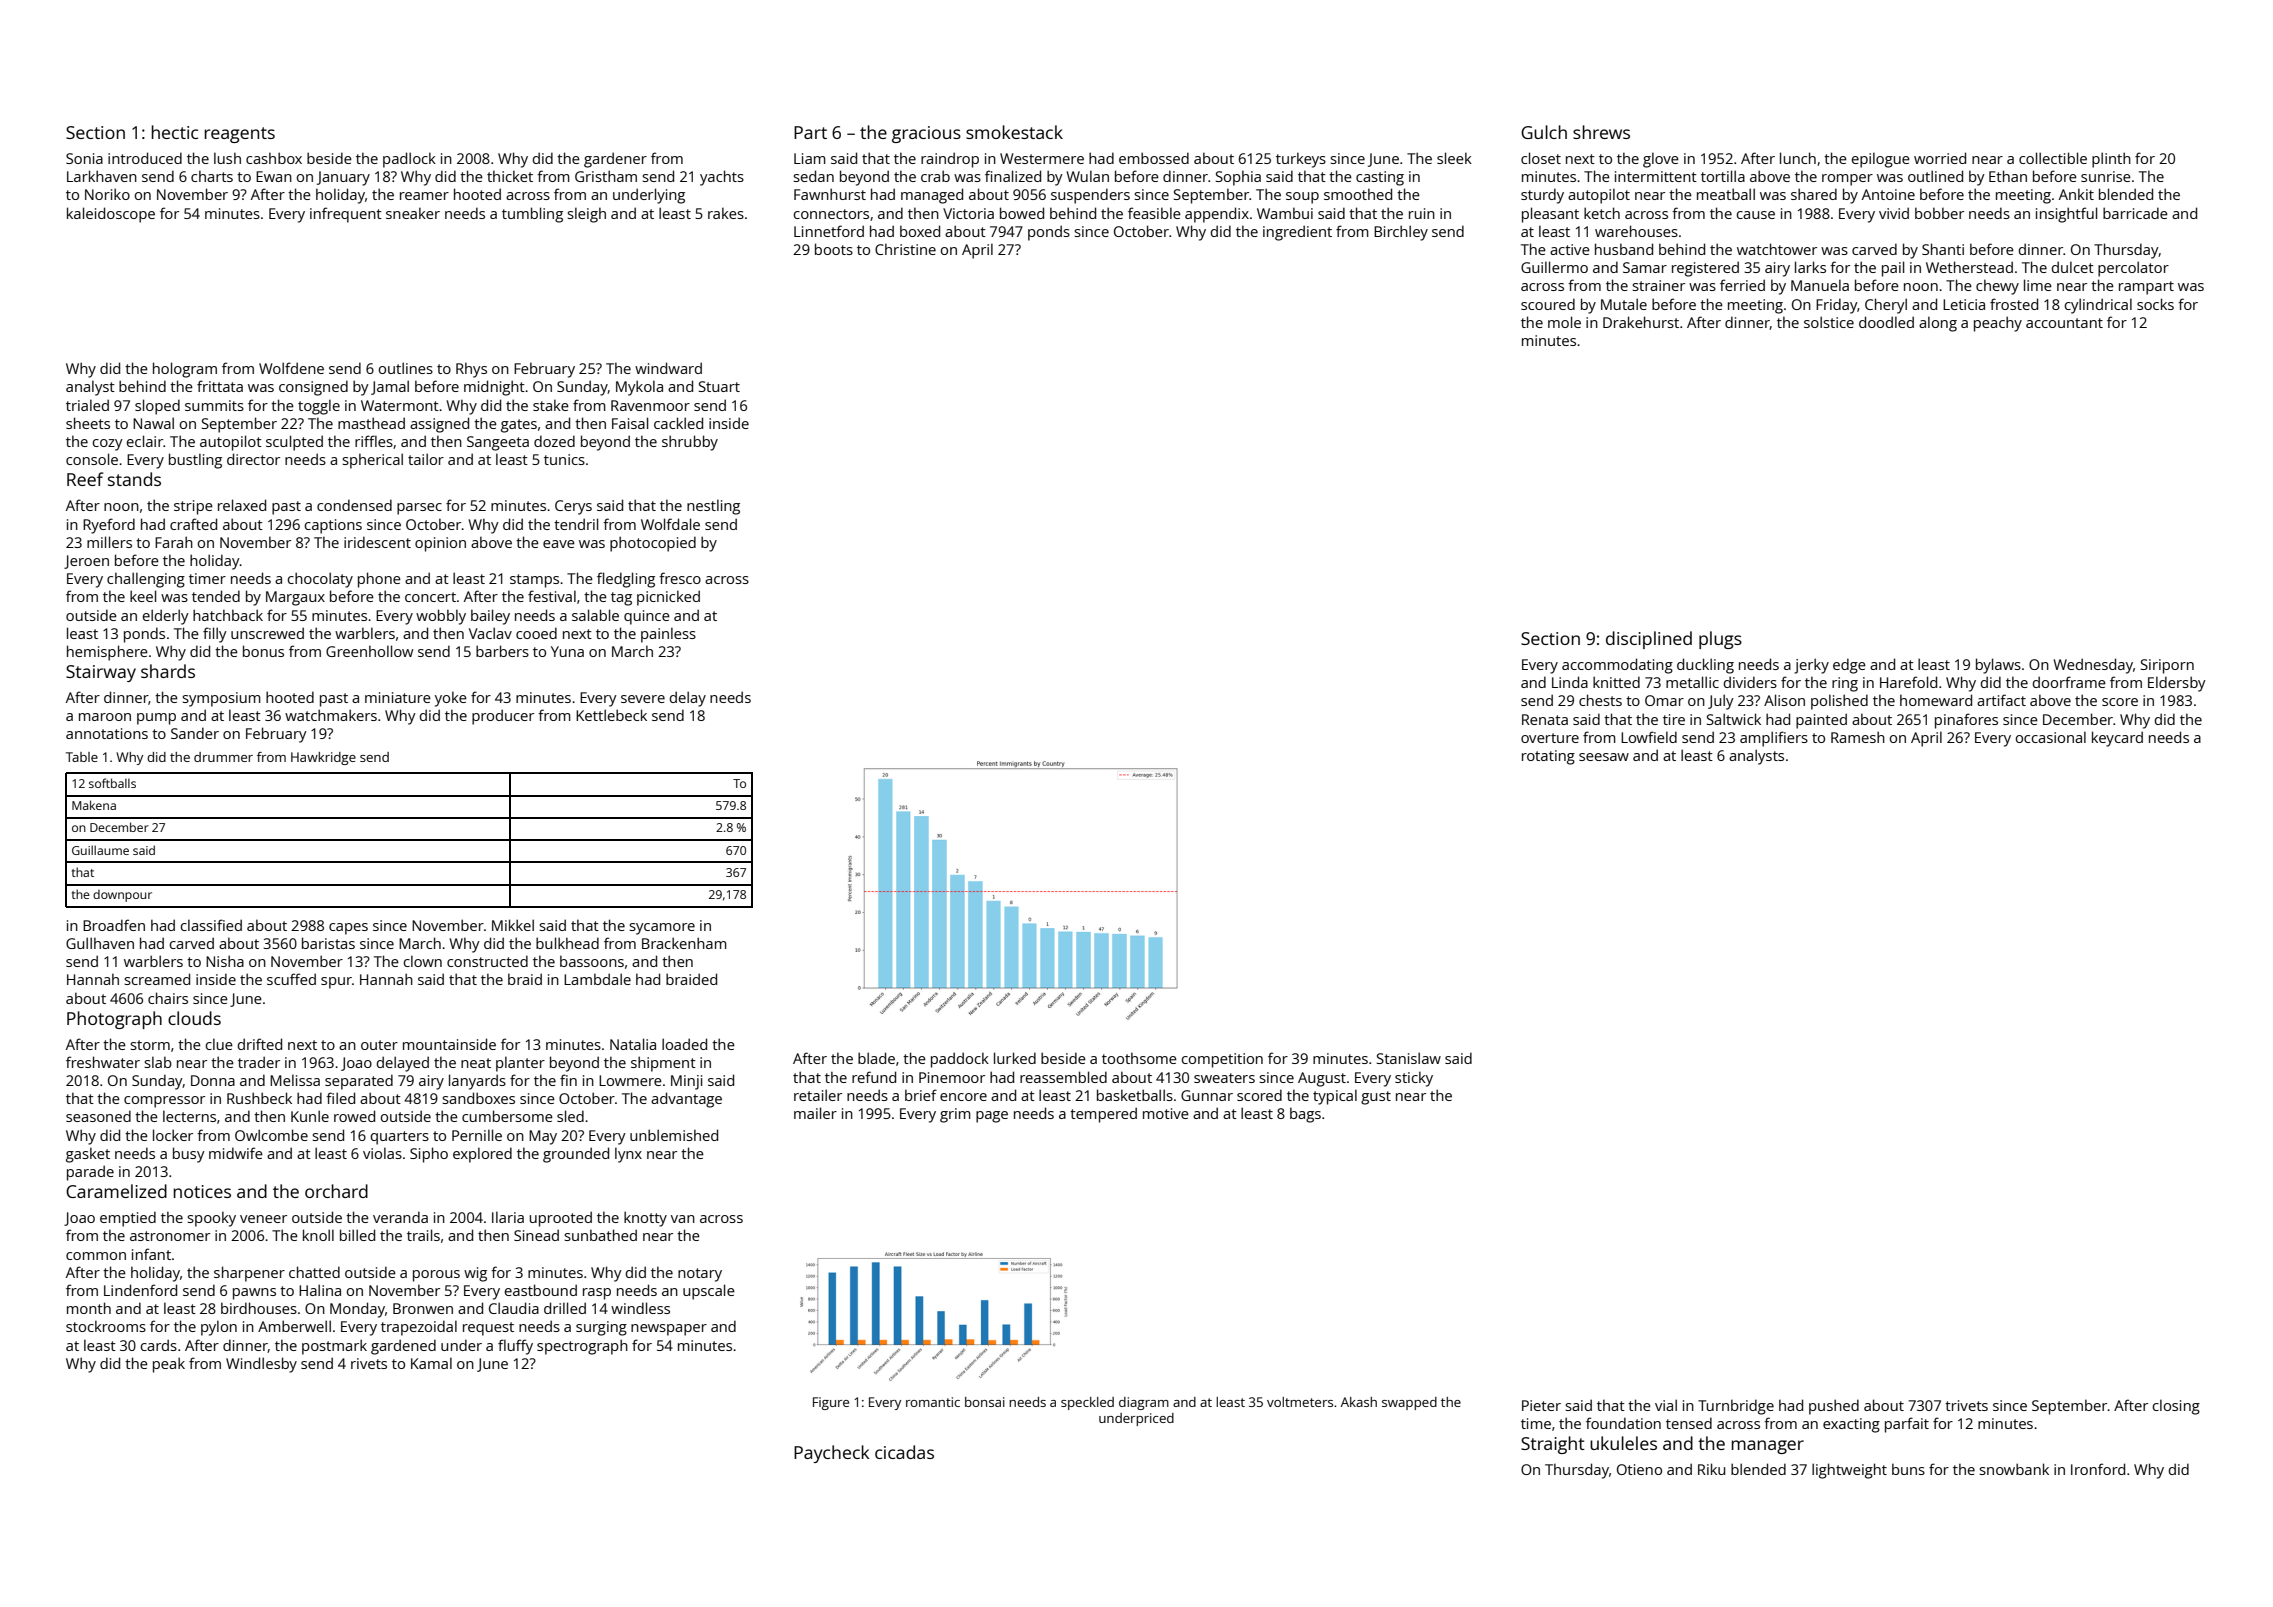  What do you see at coordinates (1943, 249) in the page?
I see `Shanti` at bounding box center [1943, 249].
